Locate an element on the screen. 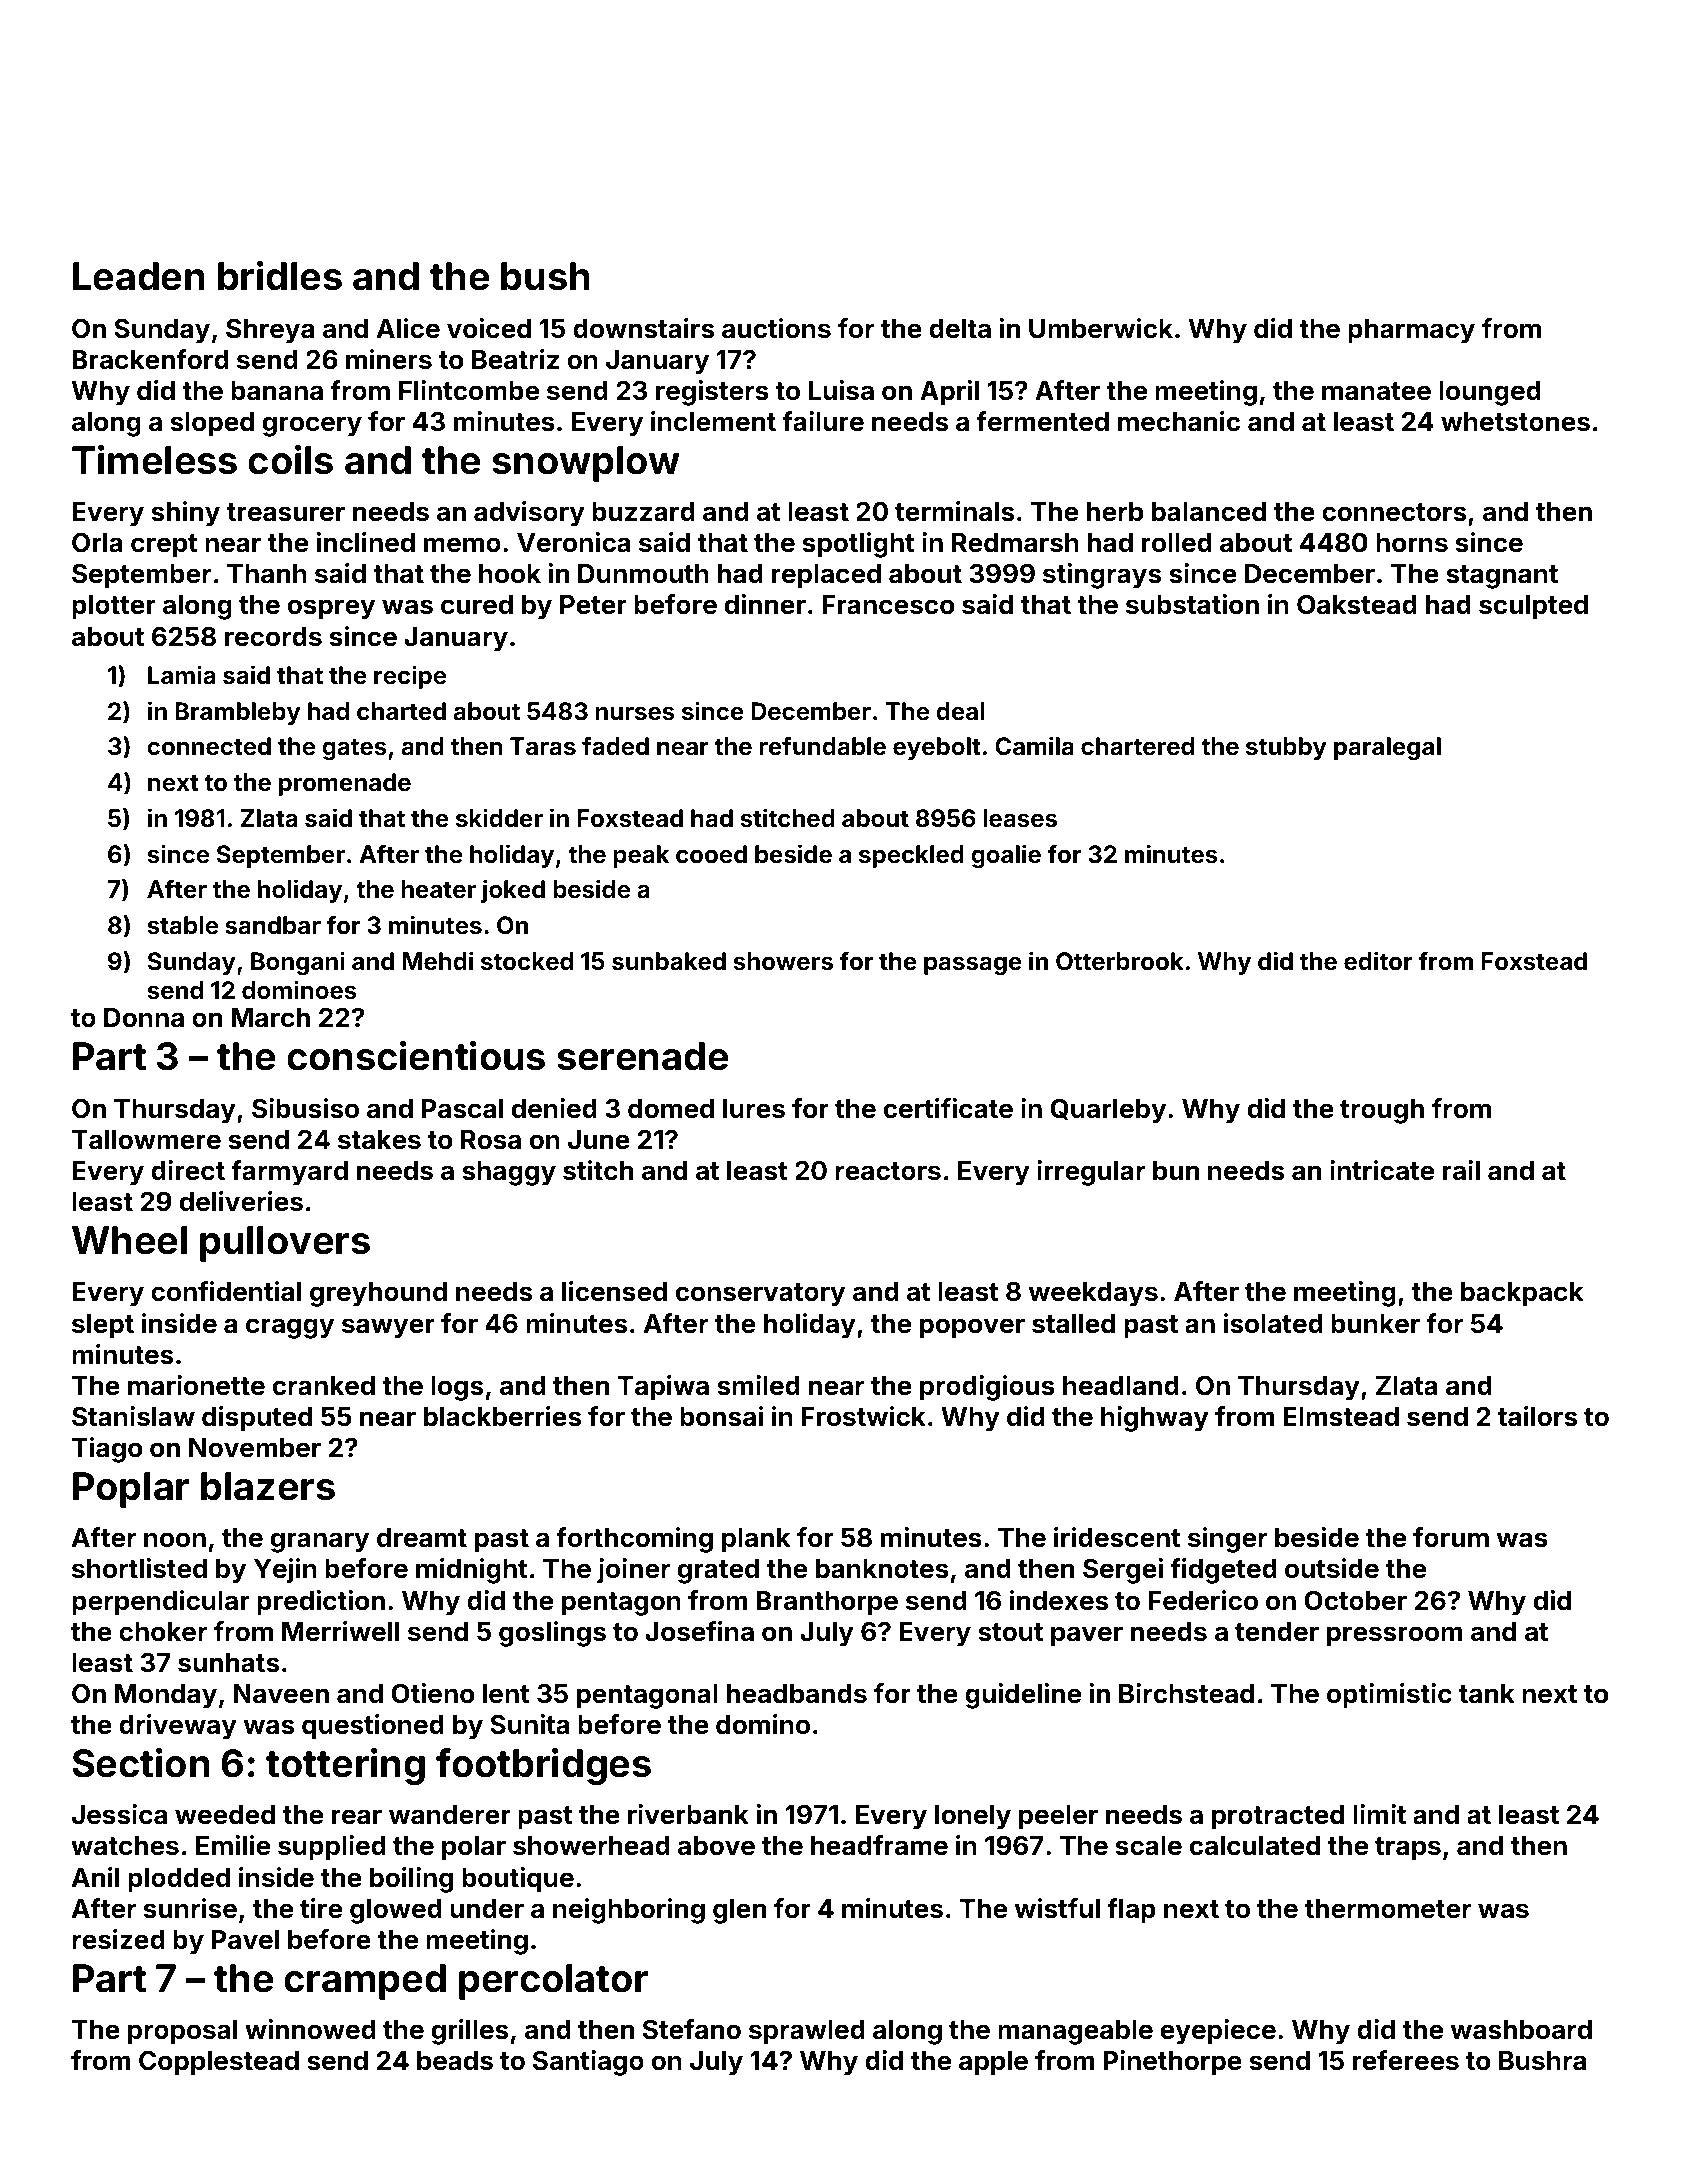 The height and width of the screenshot is (2178, 1683). paralegal is located at coordinates (1387, 748).
